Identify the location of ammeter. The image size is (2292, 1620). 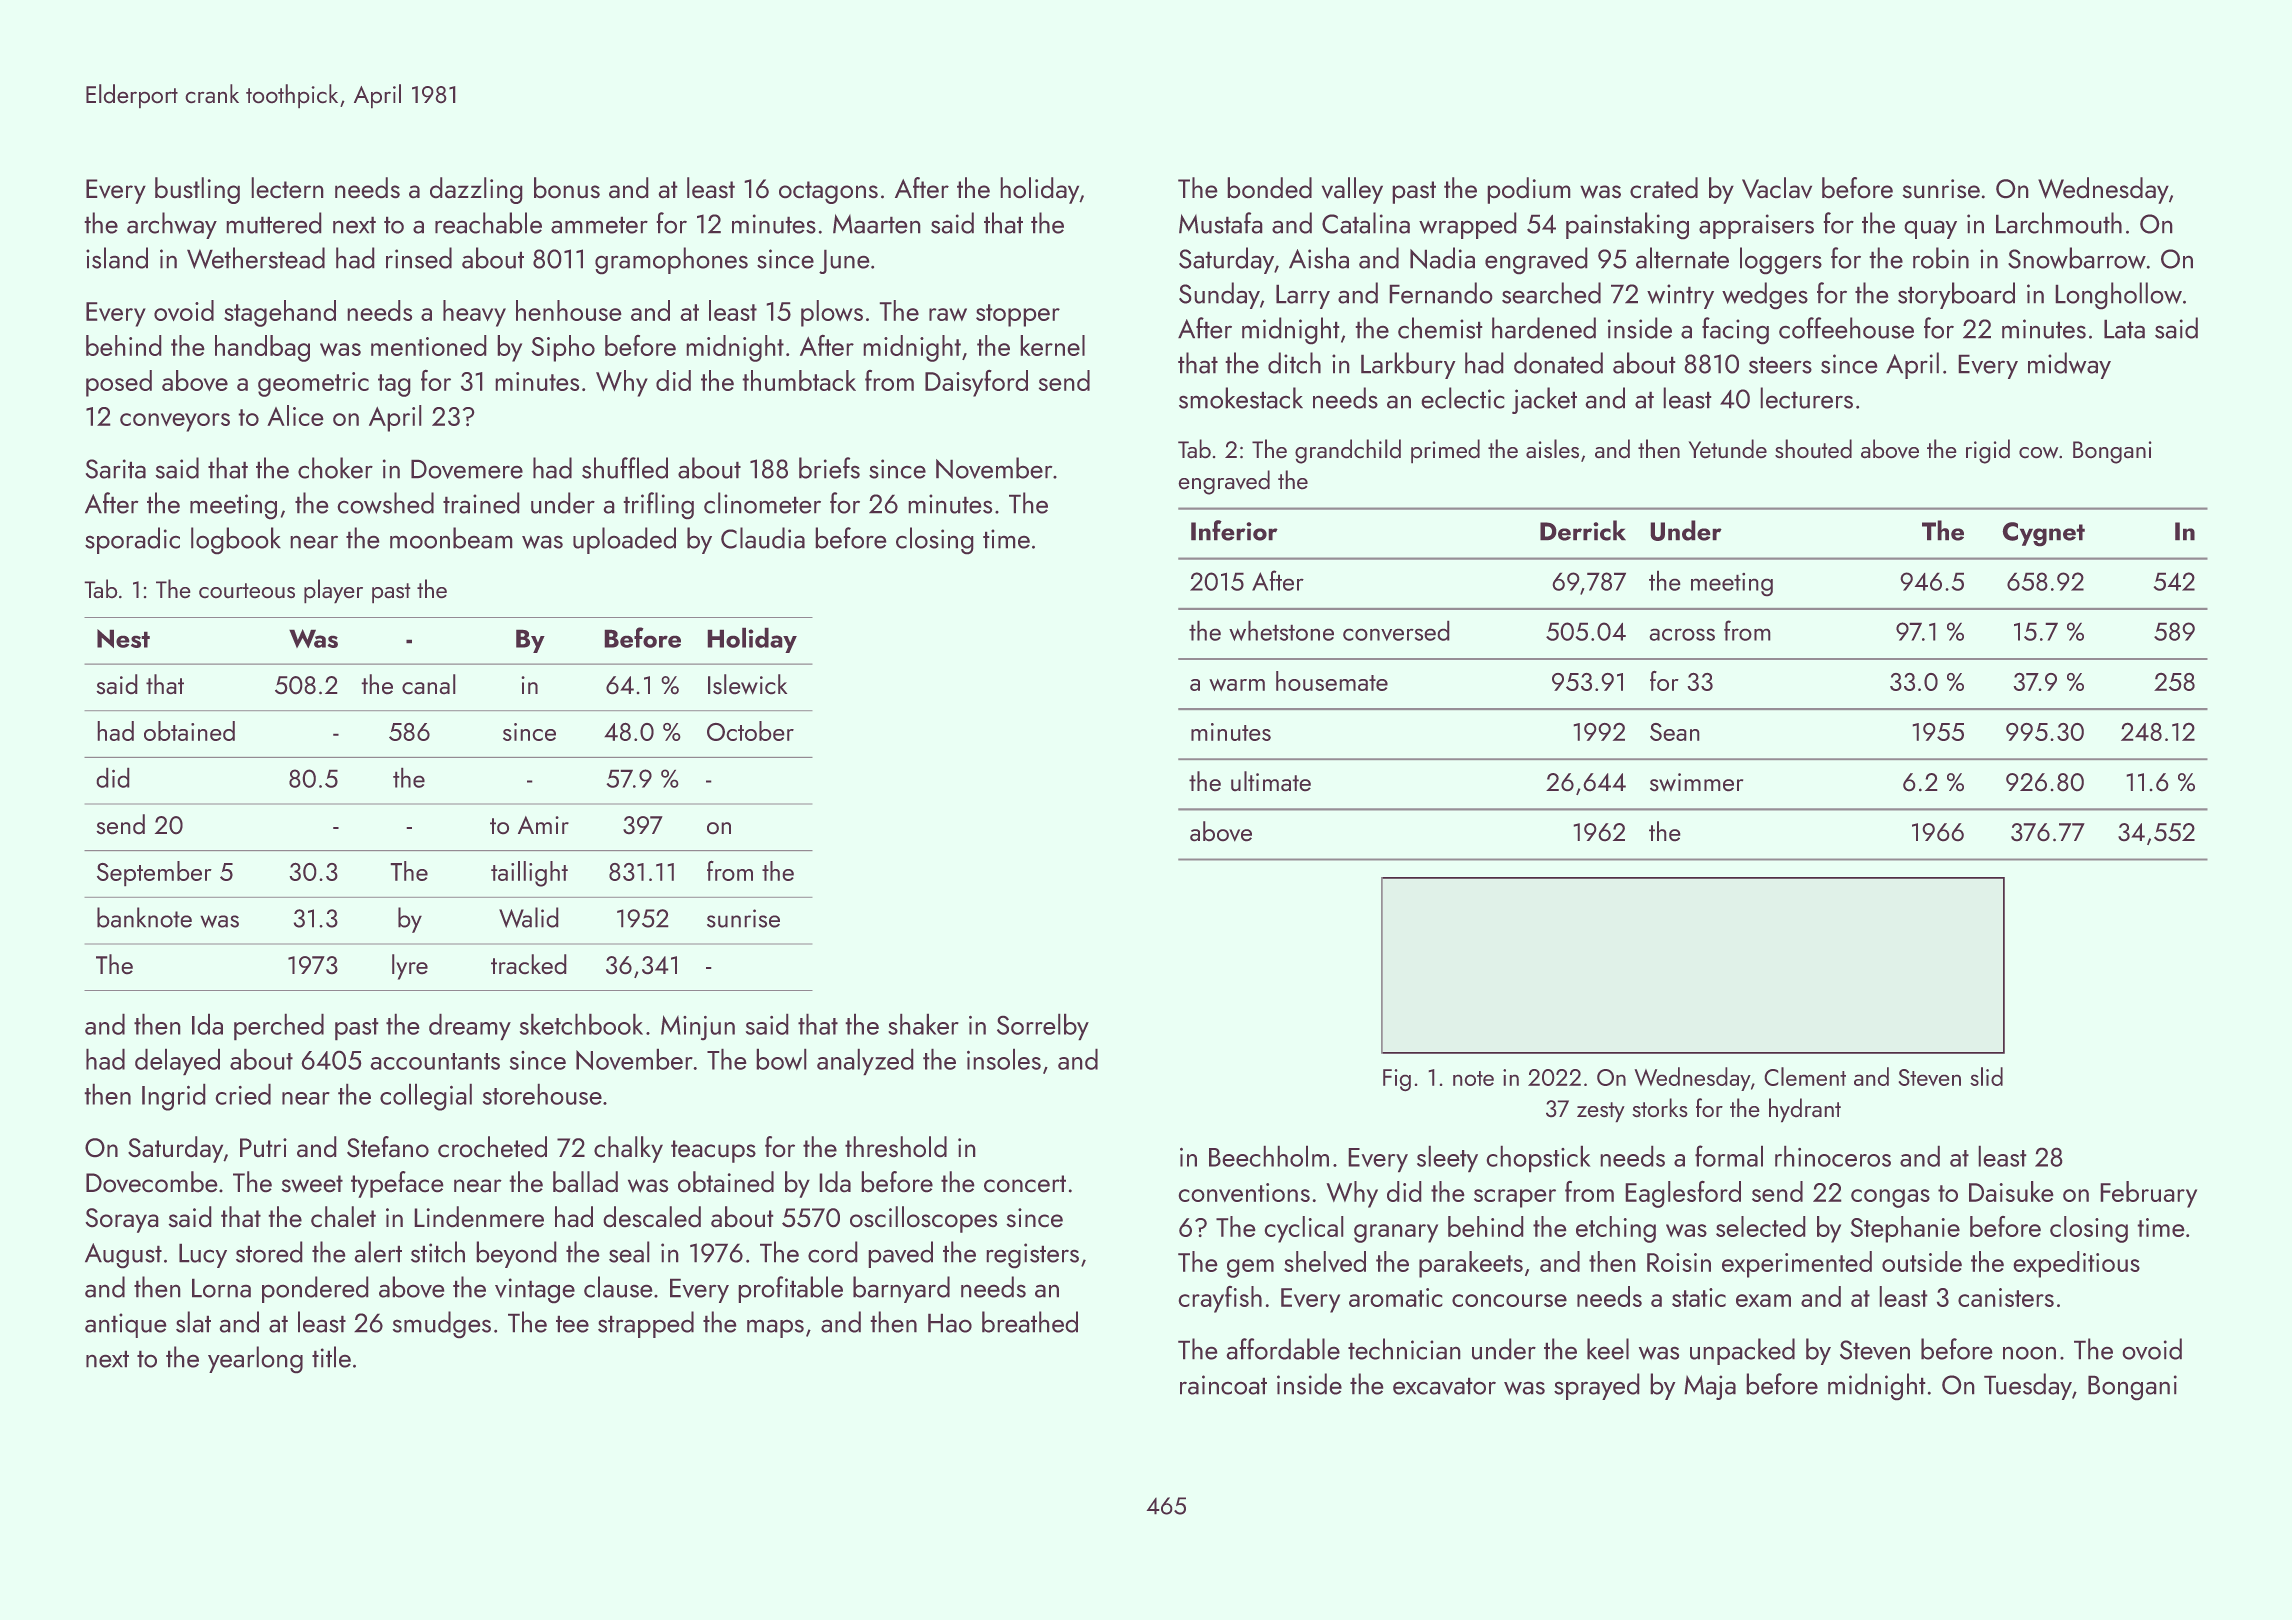
(599, 225).
